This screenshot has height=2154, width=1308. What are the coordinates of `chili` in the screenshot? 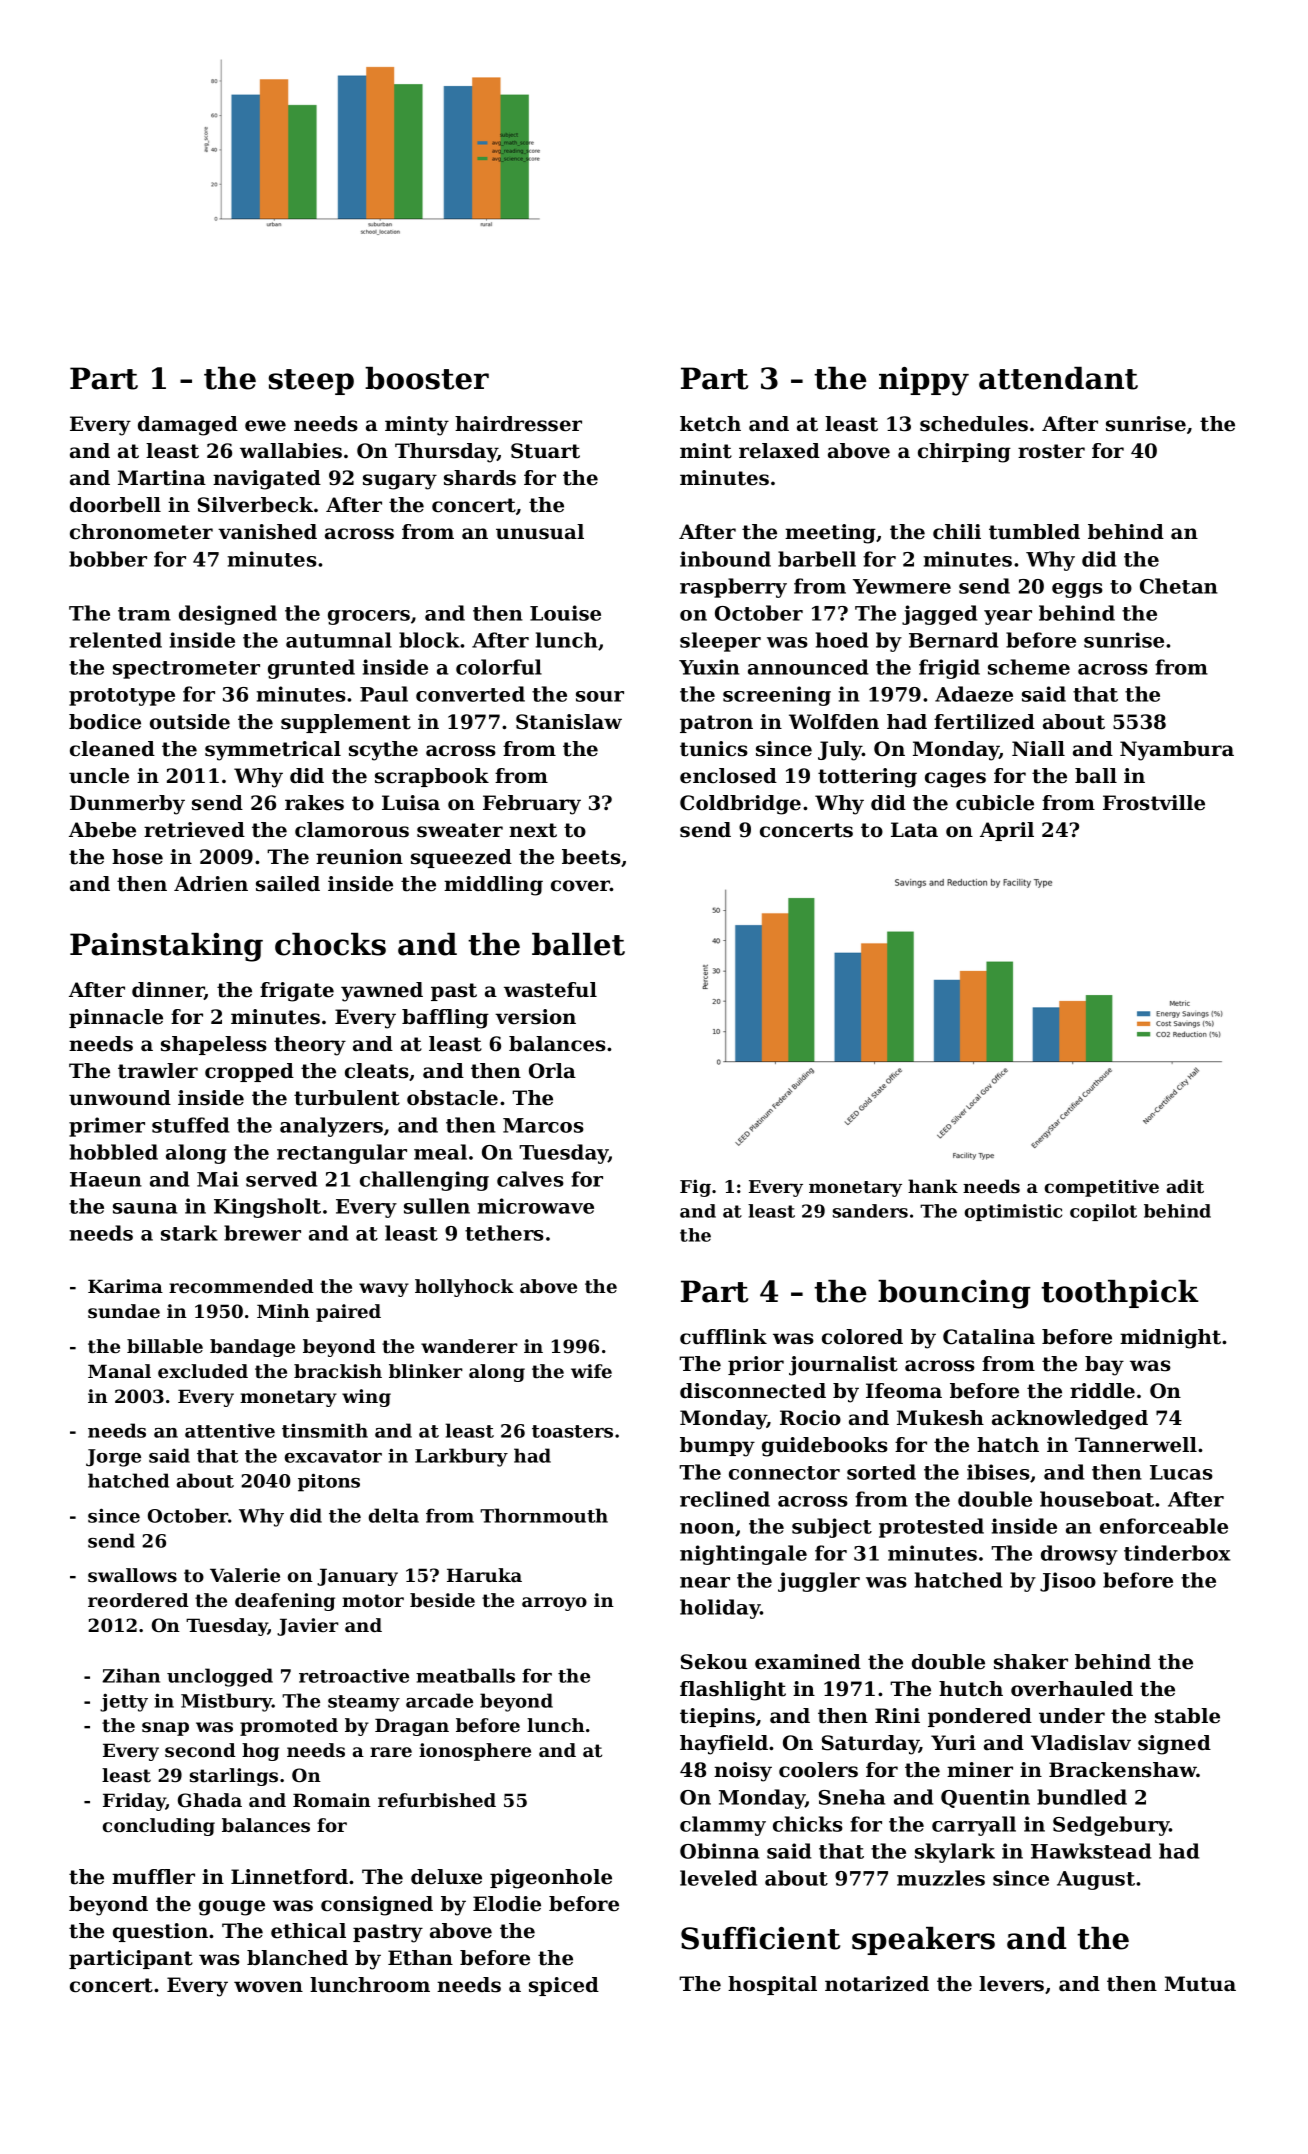 It's located at (957, 532).
